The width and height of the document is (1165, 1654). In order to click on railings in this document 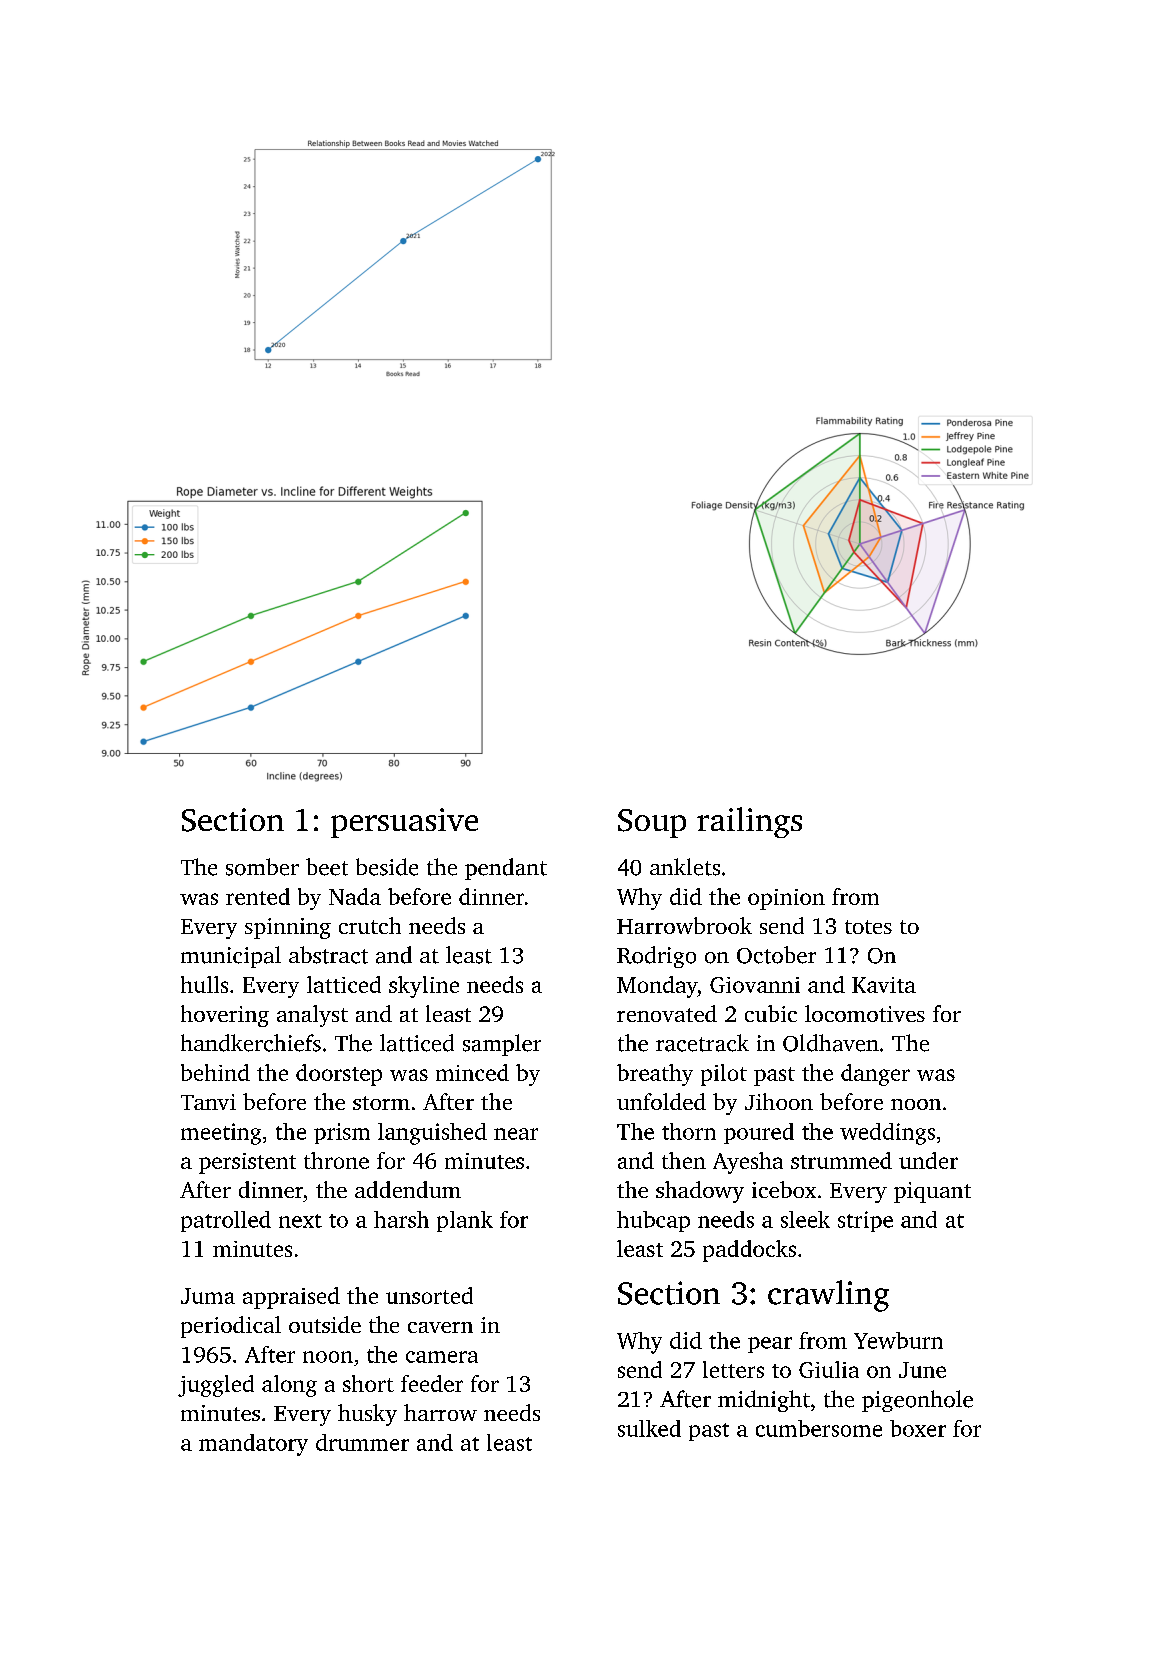, I will do `click(749, 822)`.
